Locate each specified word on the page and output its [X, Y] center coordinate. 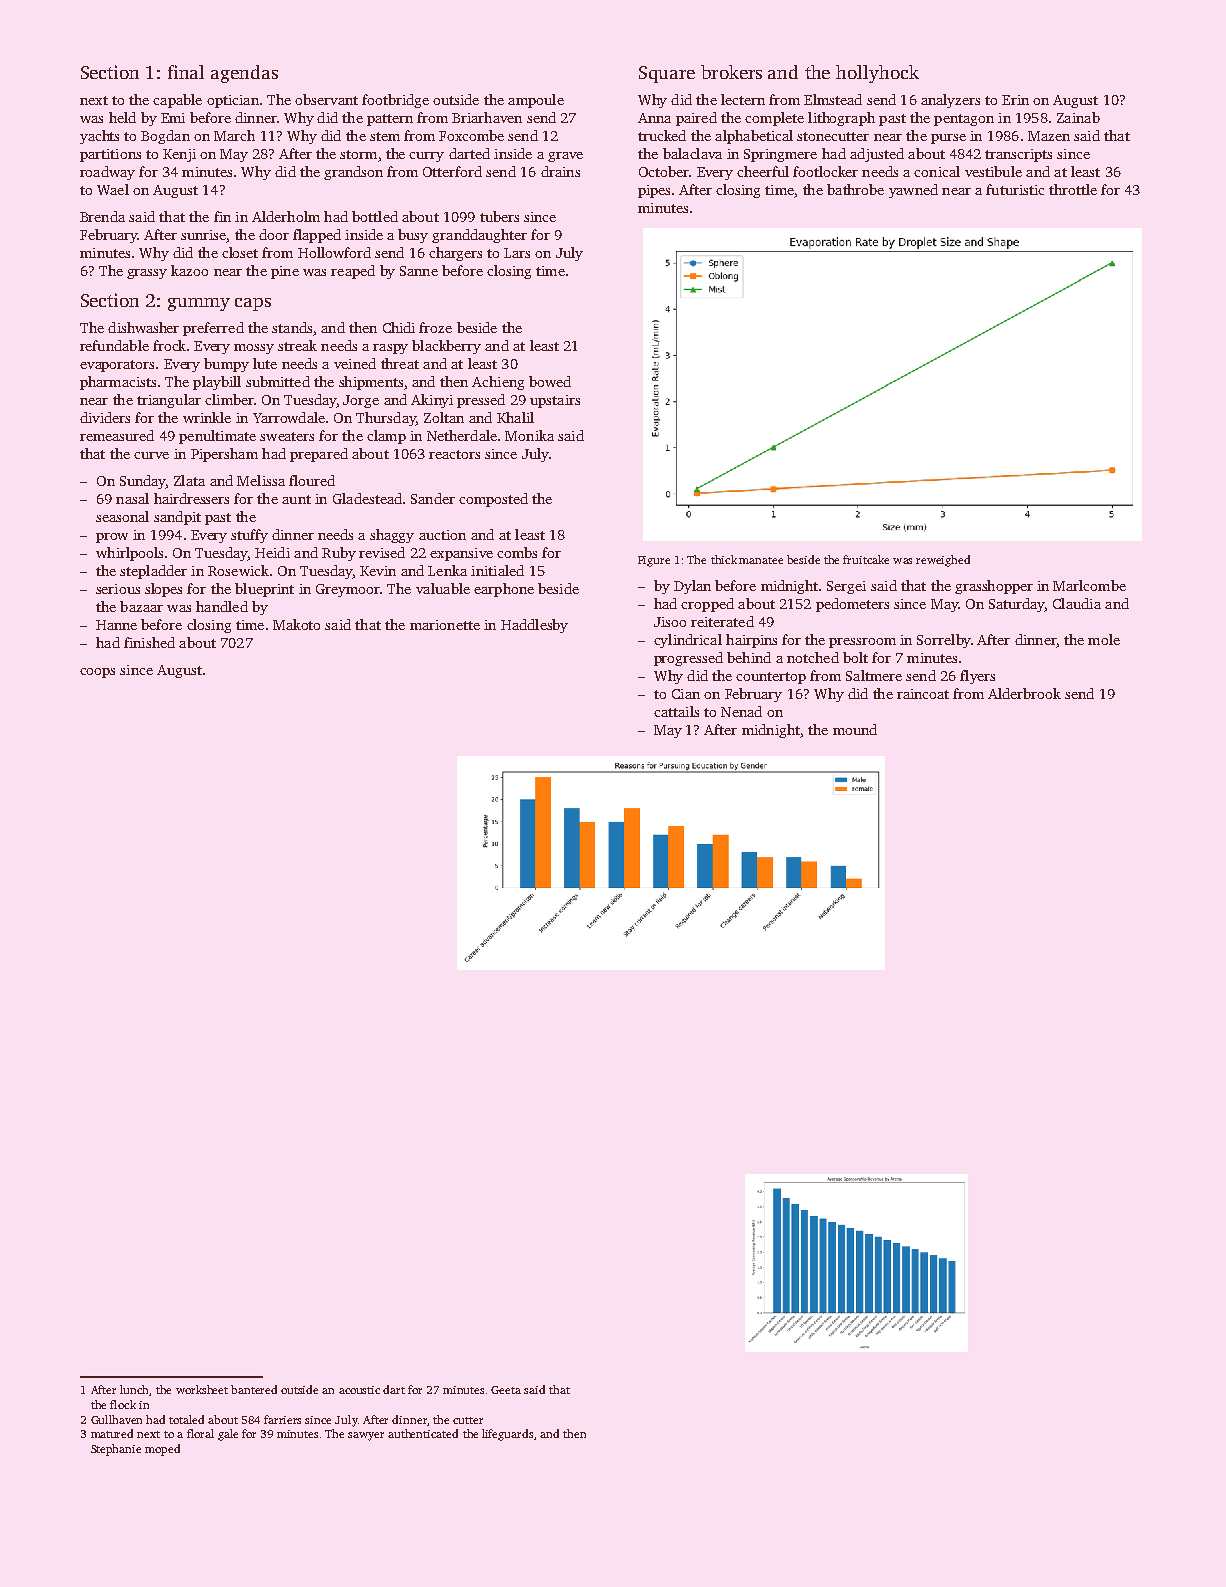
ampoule [536, 101]
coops [97, 673]
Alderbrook [1024, 693]
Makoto [296, 624]
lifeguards [507, 1435]
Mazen [1049, 136]
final [186, 72]
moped [162, 1450]
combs [517, 552]
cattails [676, 711]
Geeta [506, 1390]
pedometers [852, 605]
